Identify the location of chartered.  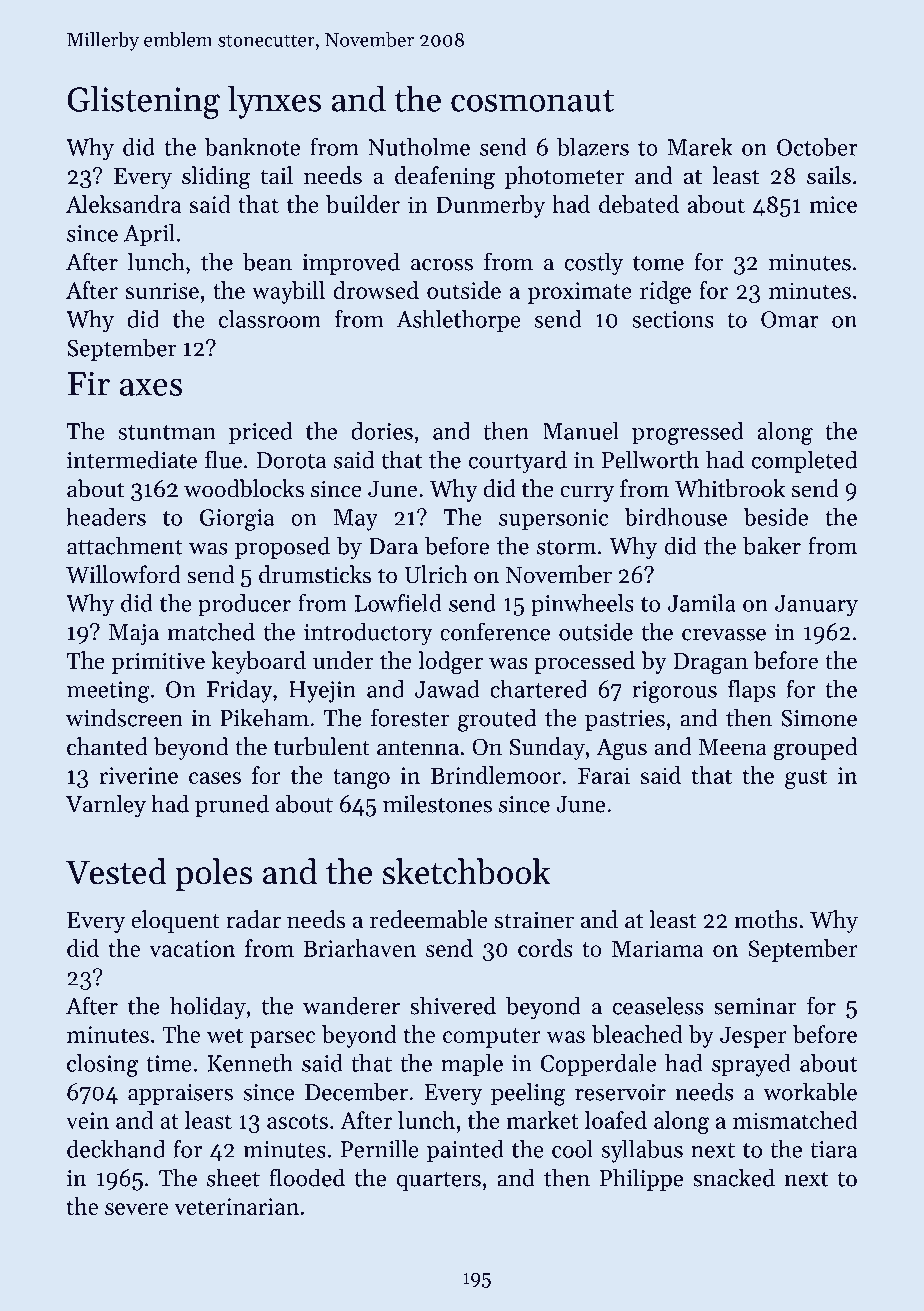
(538, 689).
